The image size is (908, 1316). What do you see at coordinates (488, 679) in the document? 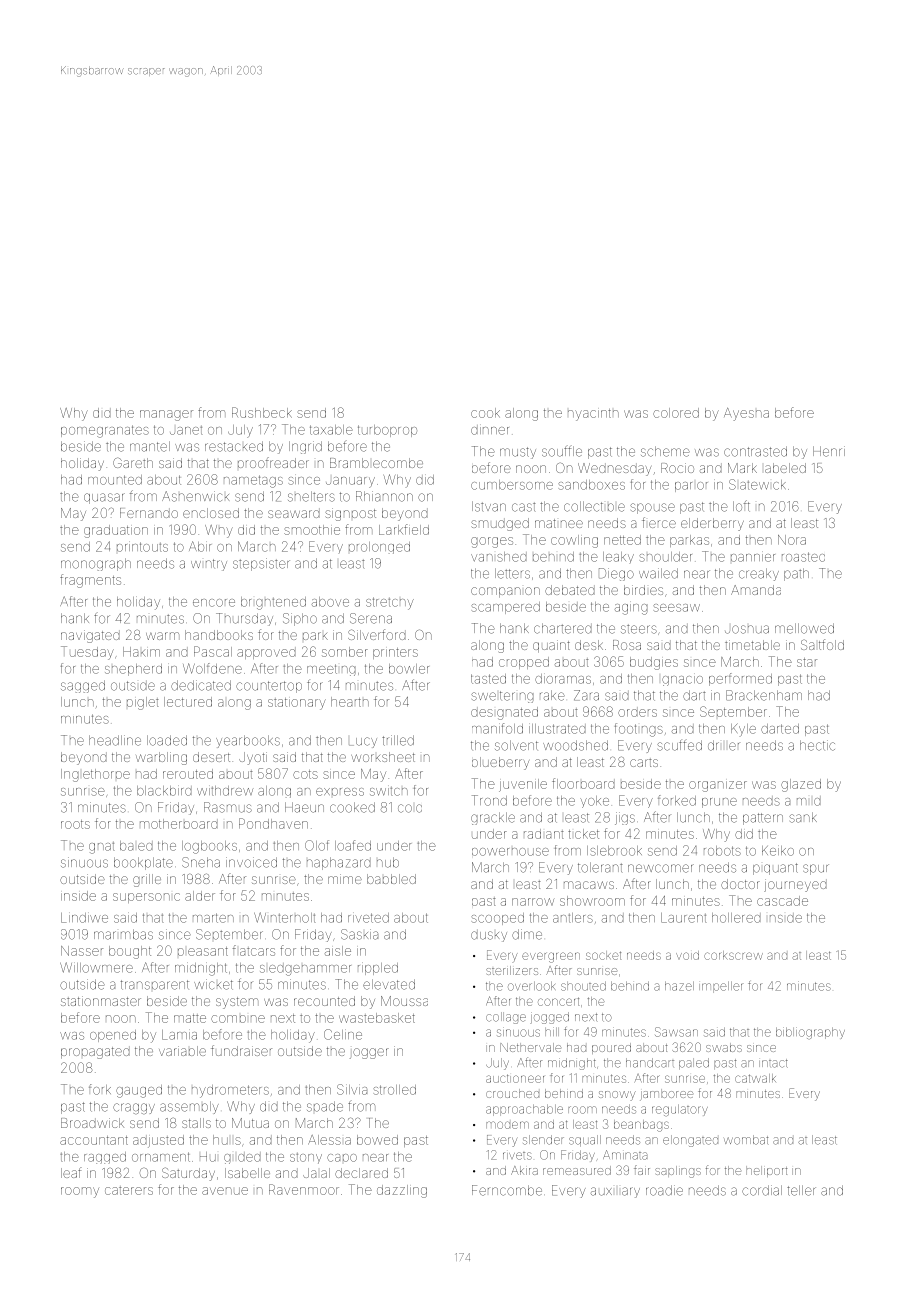
I see `tasted` at bounding box center [488, 679].
